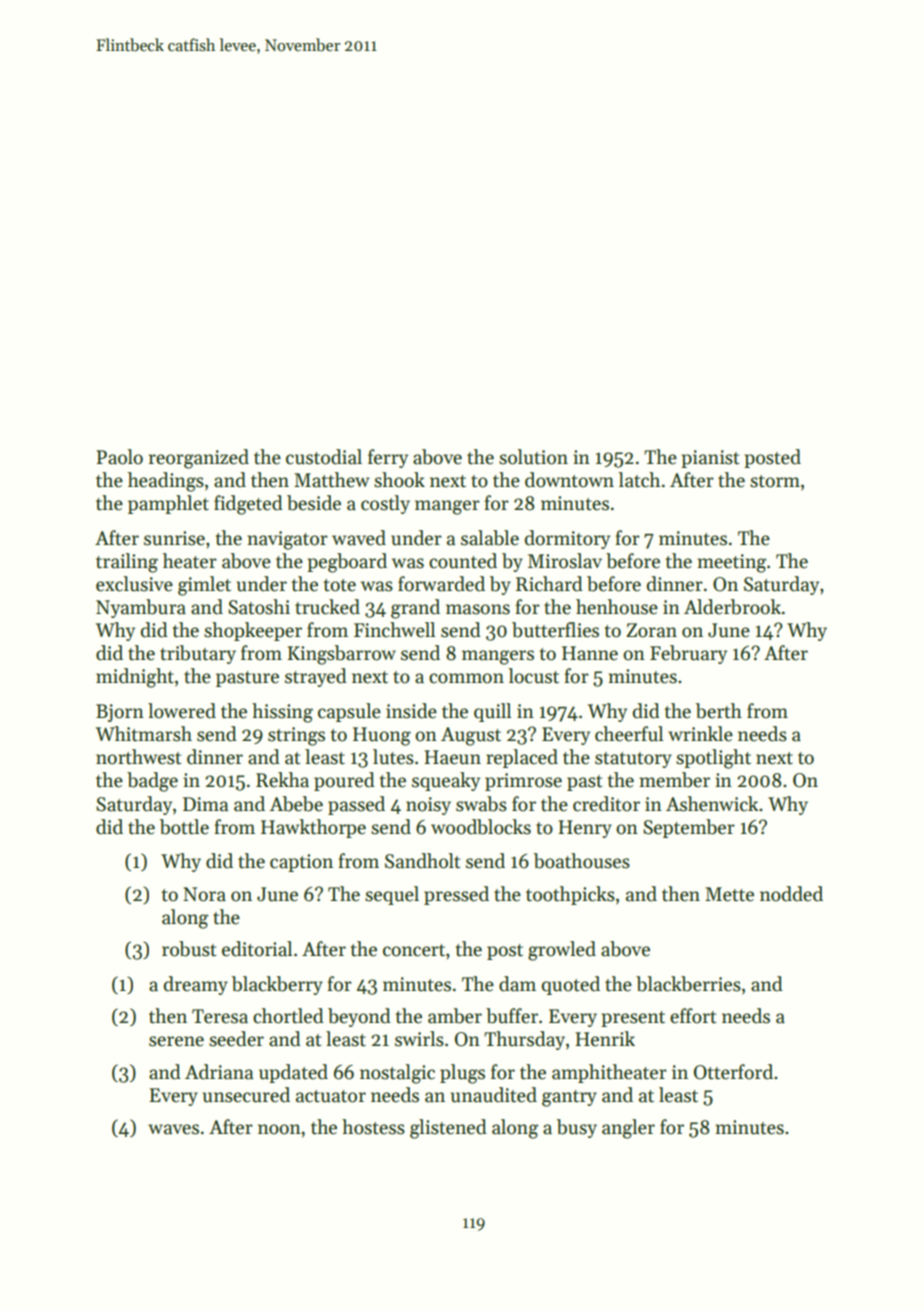  What do you see at coordinates (577, 1128) in the image?
I see `busy` at bounding box center [577, 1128].
